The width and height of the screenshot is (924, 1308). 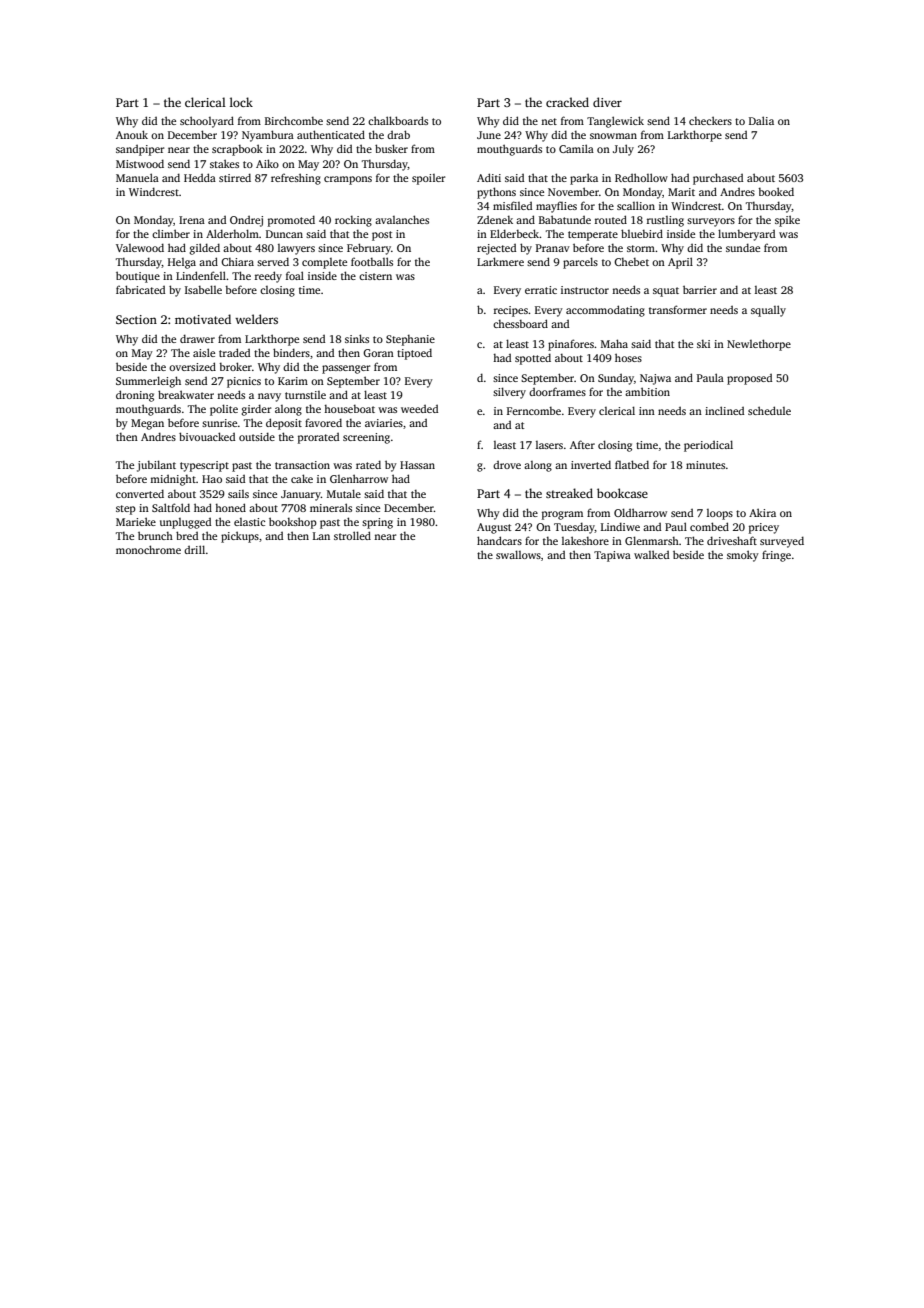 What do you see at coordinates (500, 261) in the screenshot?
I see `Larkmere` at bounding box center [500, 261].
